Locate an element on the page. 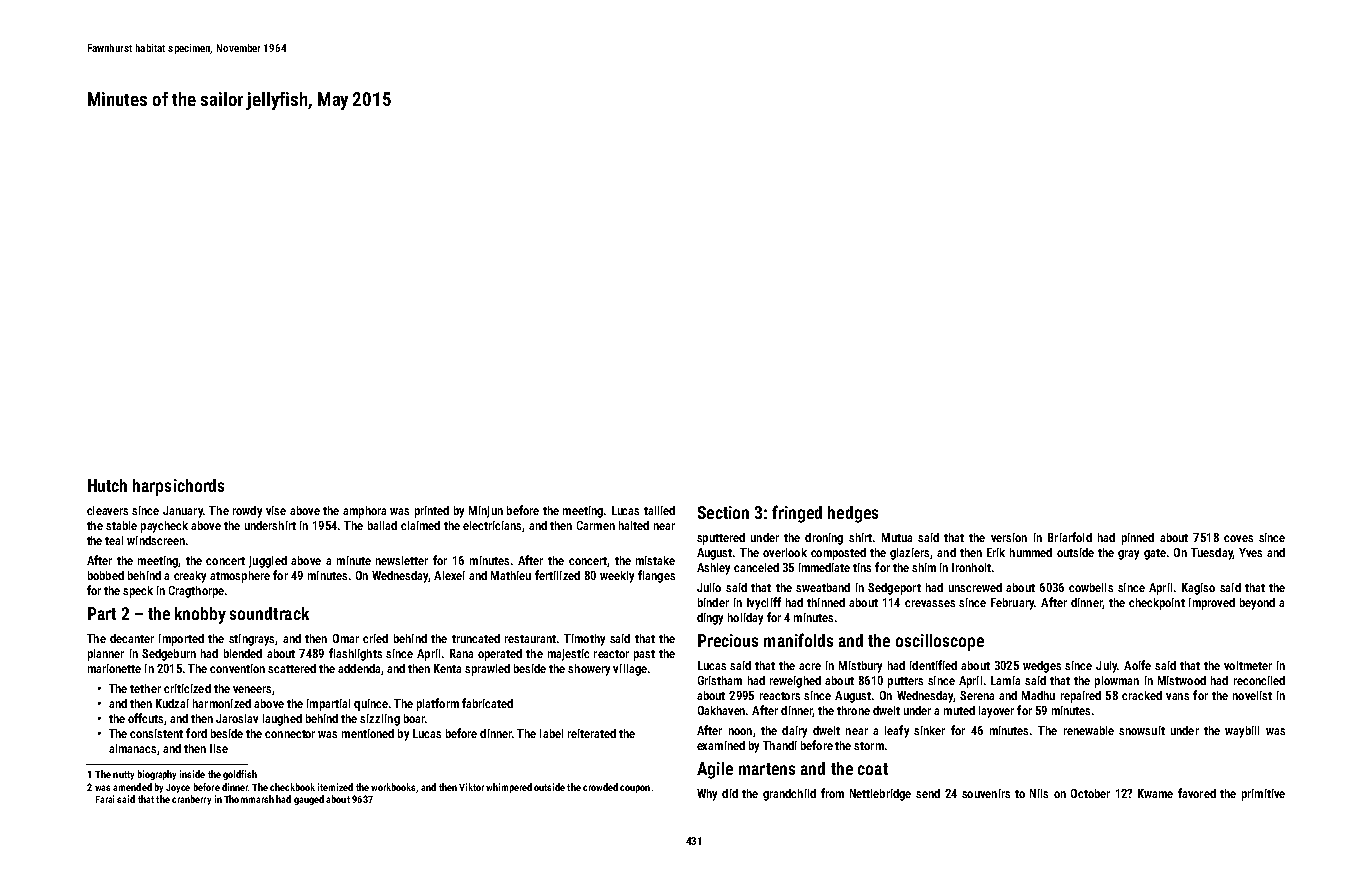 The width and height of the page is (1372, 887). examined is located at coordinates (721, 745).
